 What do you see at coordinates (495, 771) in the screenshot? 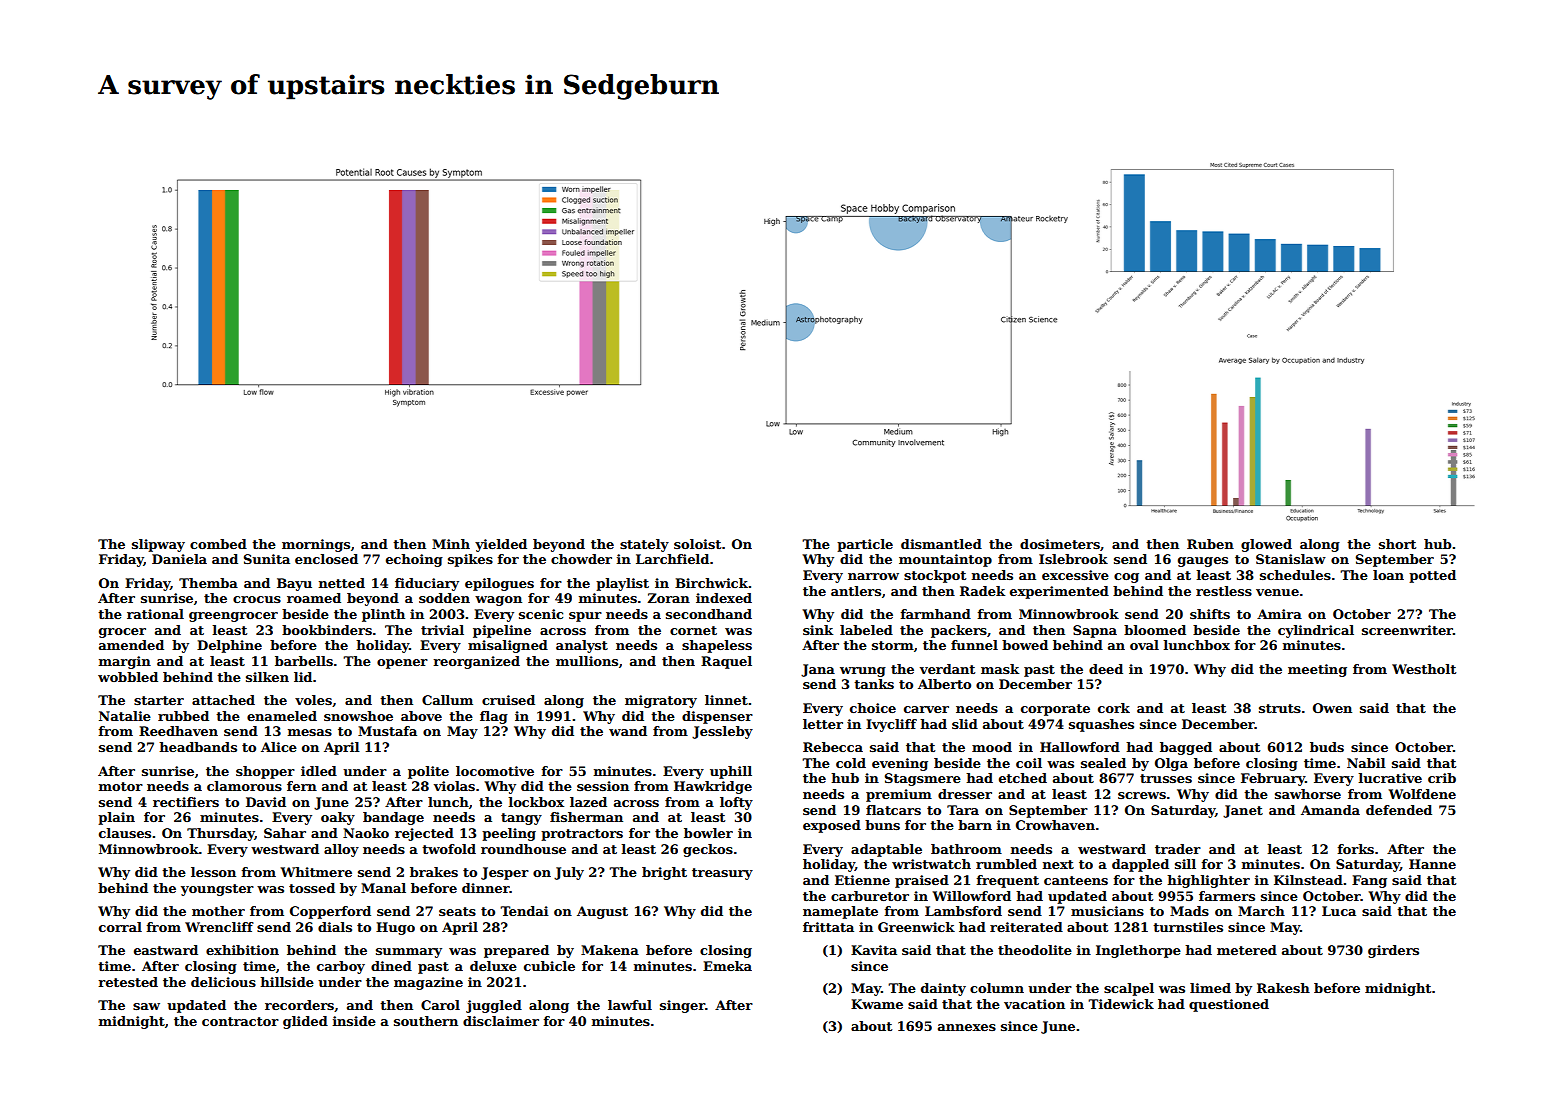
I see `locomotive` at bounding box center [495, 771].
